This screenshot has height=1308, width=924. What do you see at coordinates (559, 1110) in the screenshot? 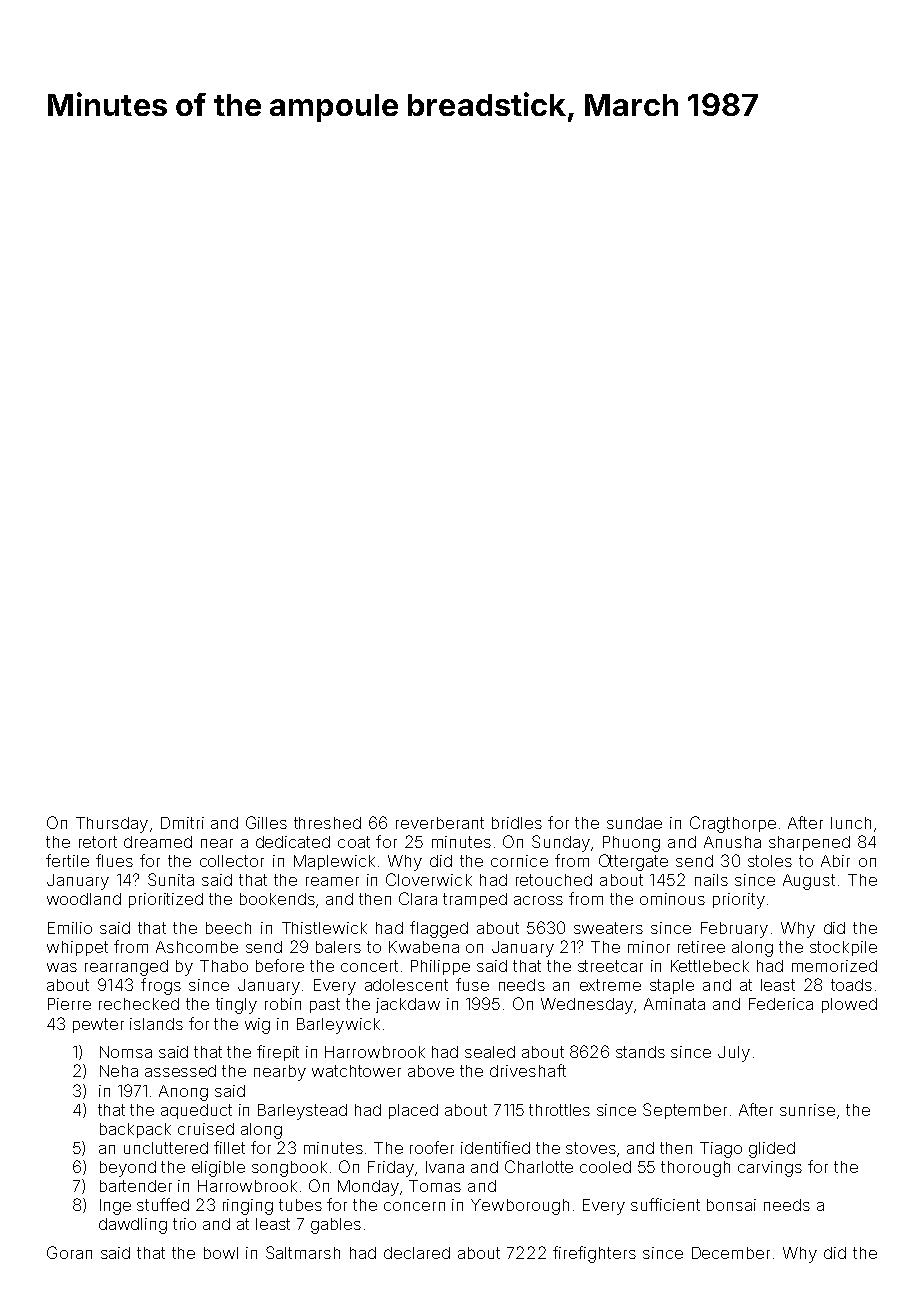
I see `throttles` at bounding box center [559, 1110].
